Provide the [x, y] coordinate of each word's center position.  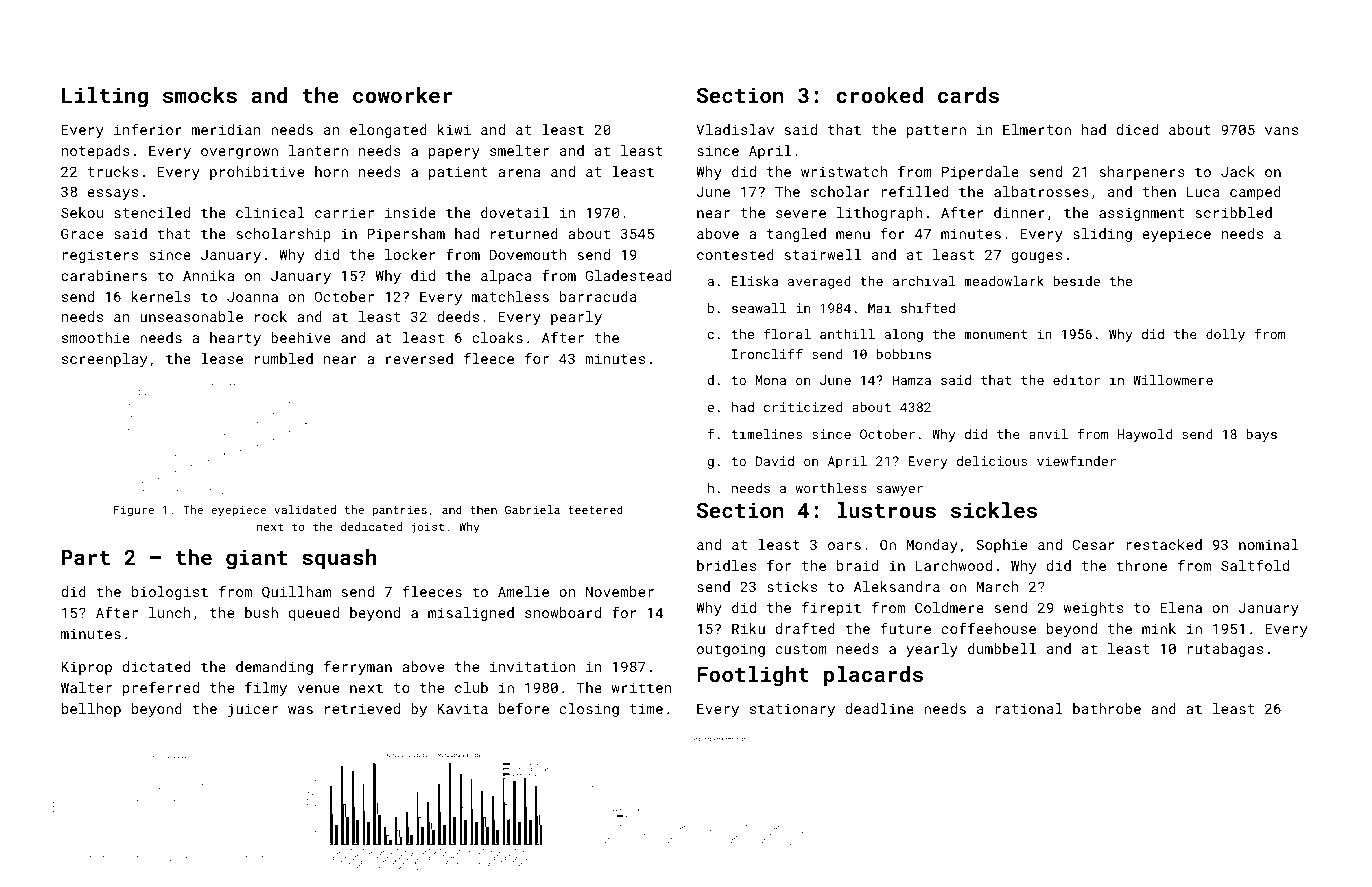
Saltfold [1255, 565]
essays [112, 194]
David [775, 461]
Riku [748, 628]
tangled [796, 235]
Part [86, 557]
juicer [253, 710]
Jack [1238, 171]
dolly [1225, 335]
